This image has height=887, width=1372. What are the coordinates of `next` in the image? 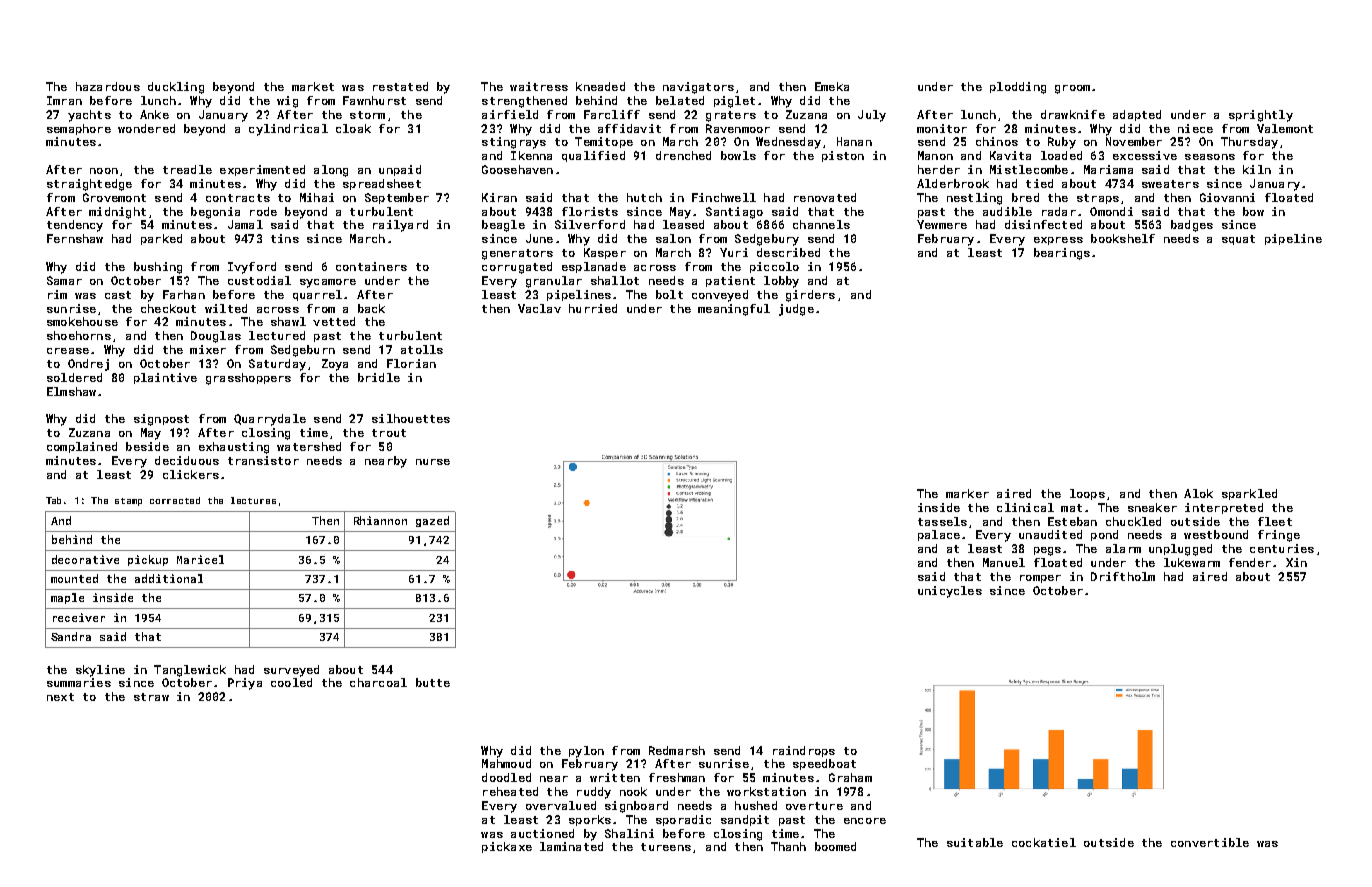 It's located at (60, 697).
